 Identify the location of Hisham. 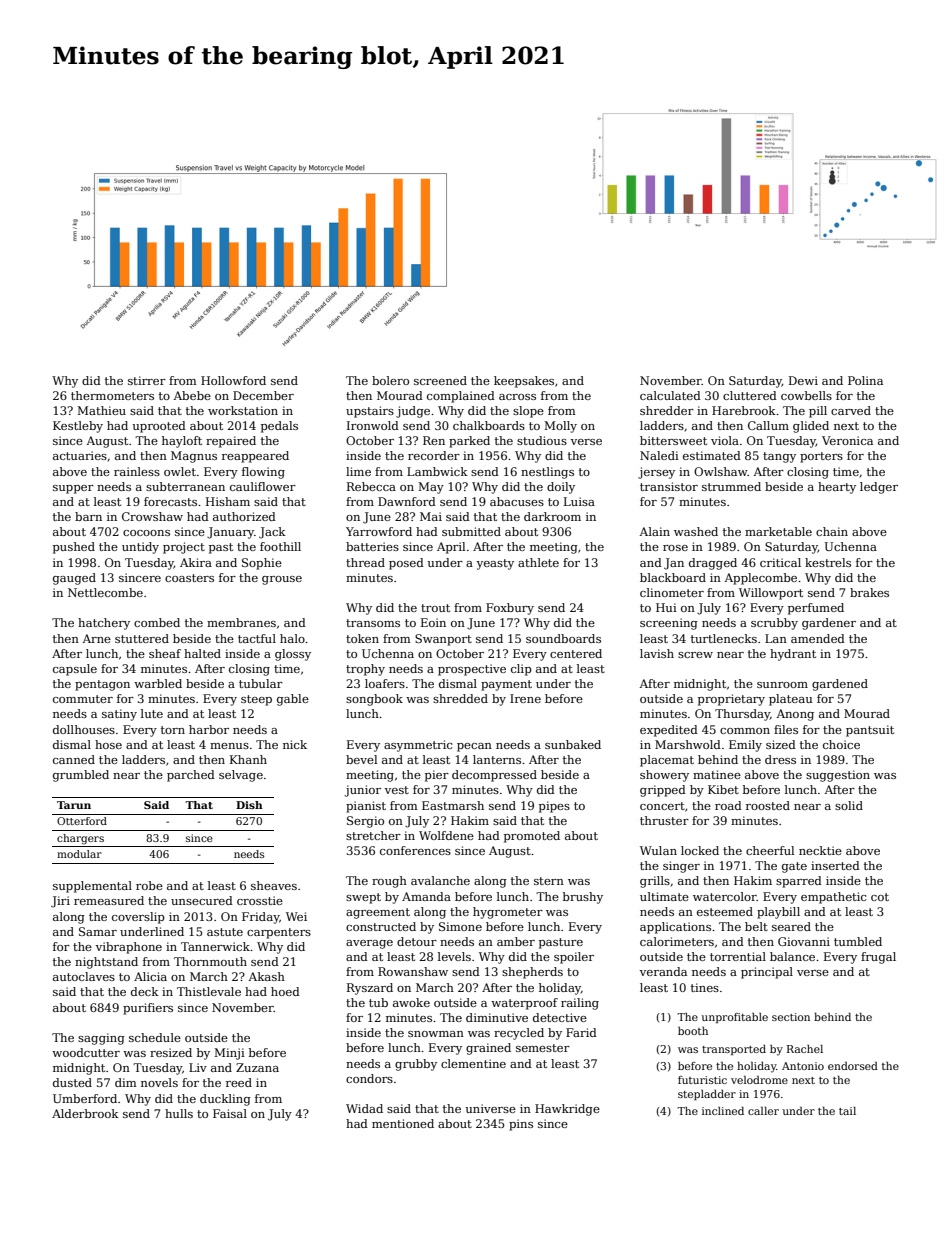
(228, 501).
